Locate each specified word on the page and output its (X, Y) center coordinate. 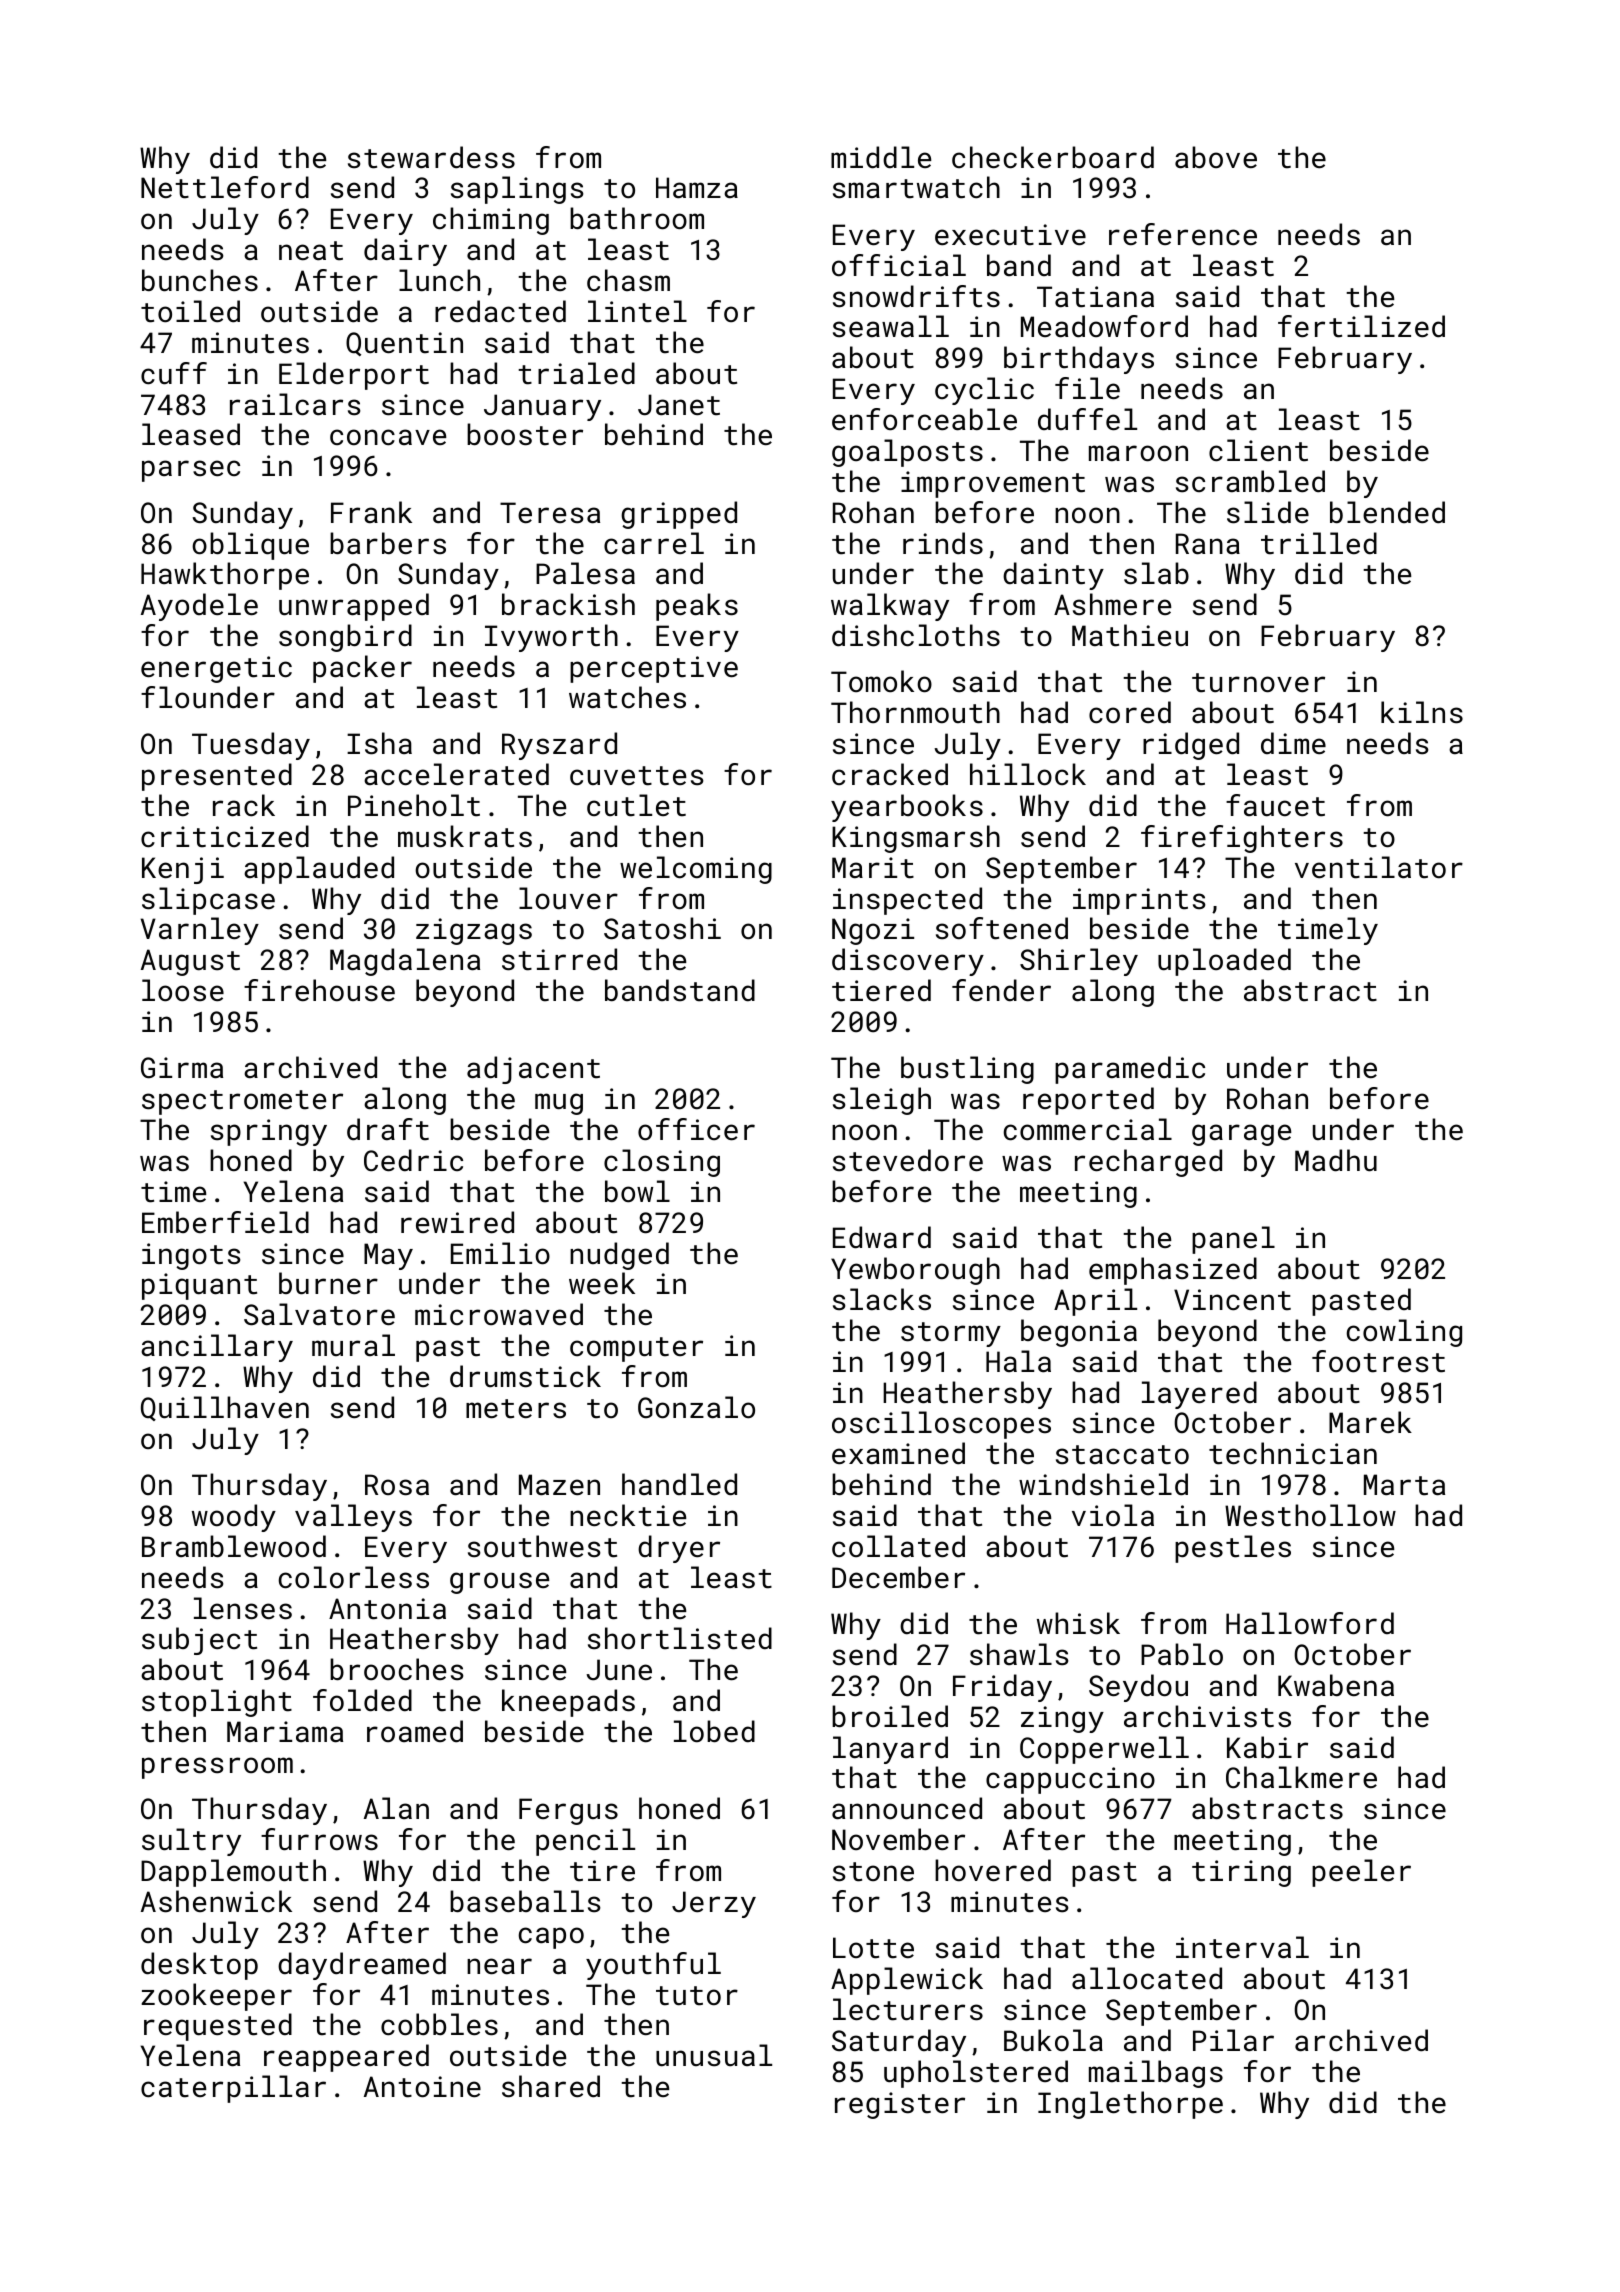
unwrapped (354, 607)
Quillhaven (225, 1408)
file (1087, 388)
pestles (1233, 1549)
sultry (191, 1842)
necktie (628, 1515)
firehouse (319, 990)
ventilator (1379, 867)
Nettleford (225, 187)
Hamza (697, 188)
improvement (993, 484)
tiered (881, 990)
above (1216, 157)
